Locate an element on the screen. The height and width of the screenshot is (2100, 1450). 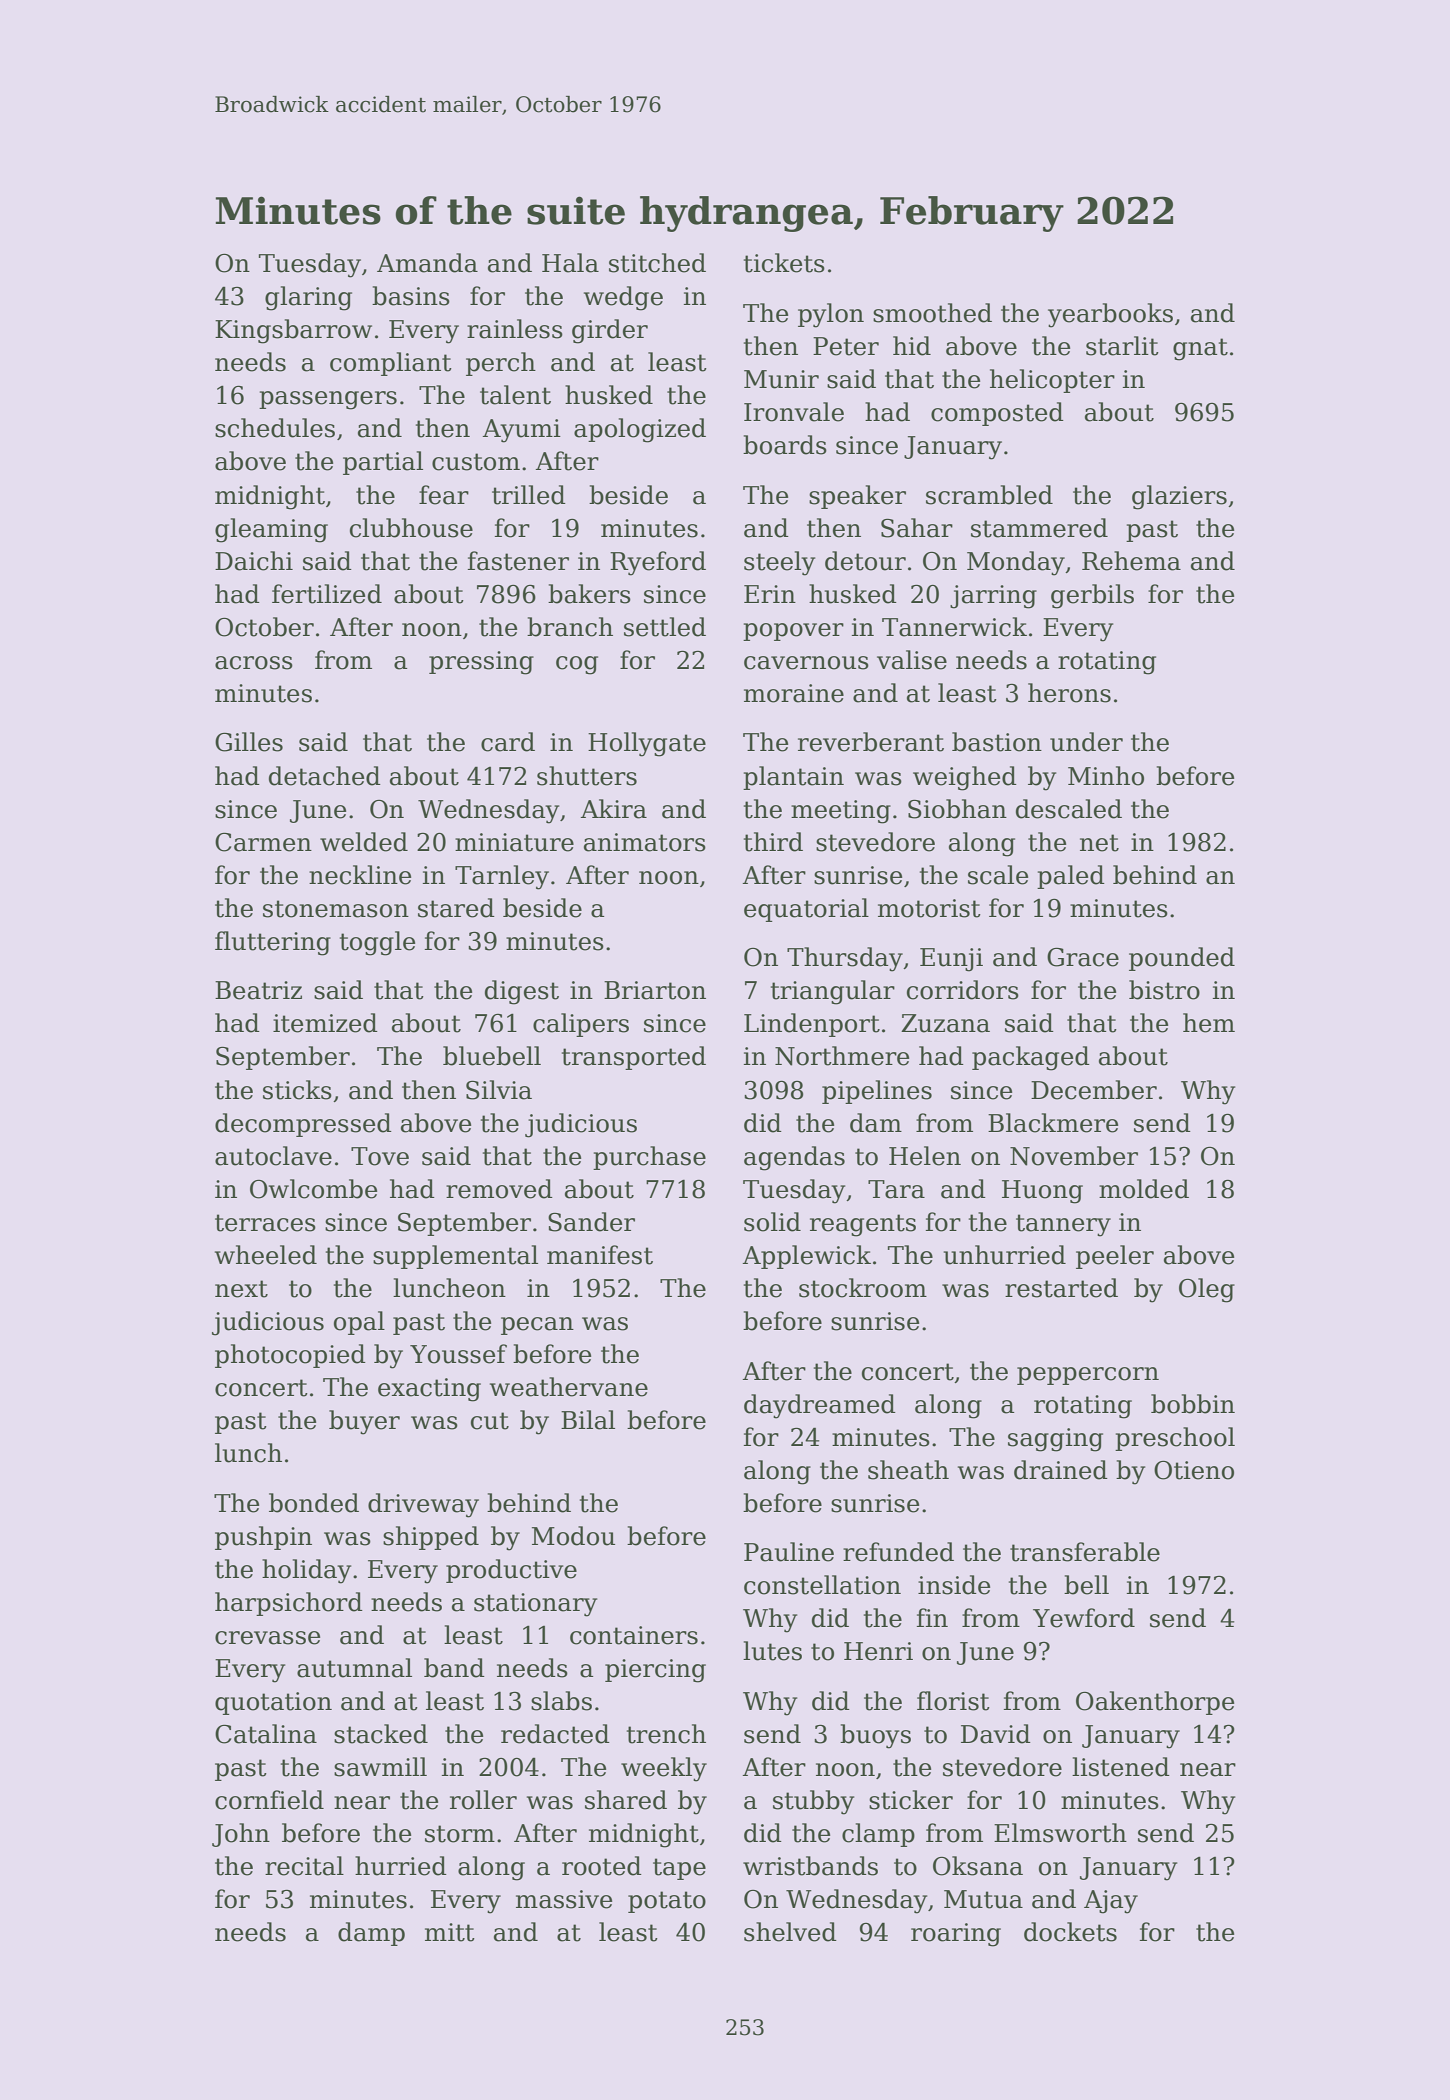
fear is located at coordinates (444, 495).
